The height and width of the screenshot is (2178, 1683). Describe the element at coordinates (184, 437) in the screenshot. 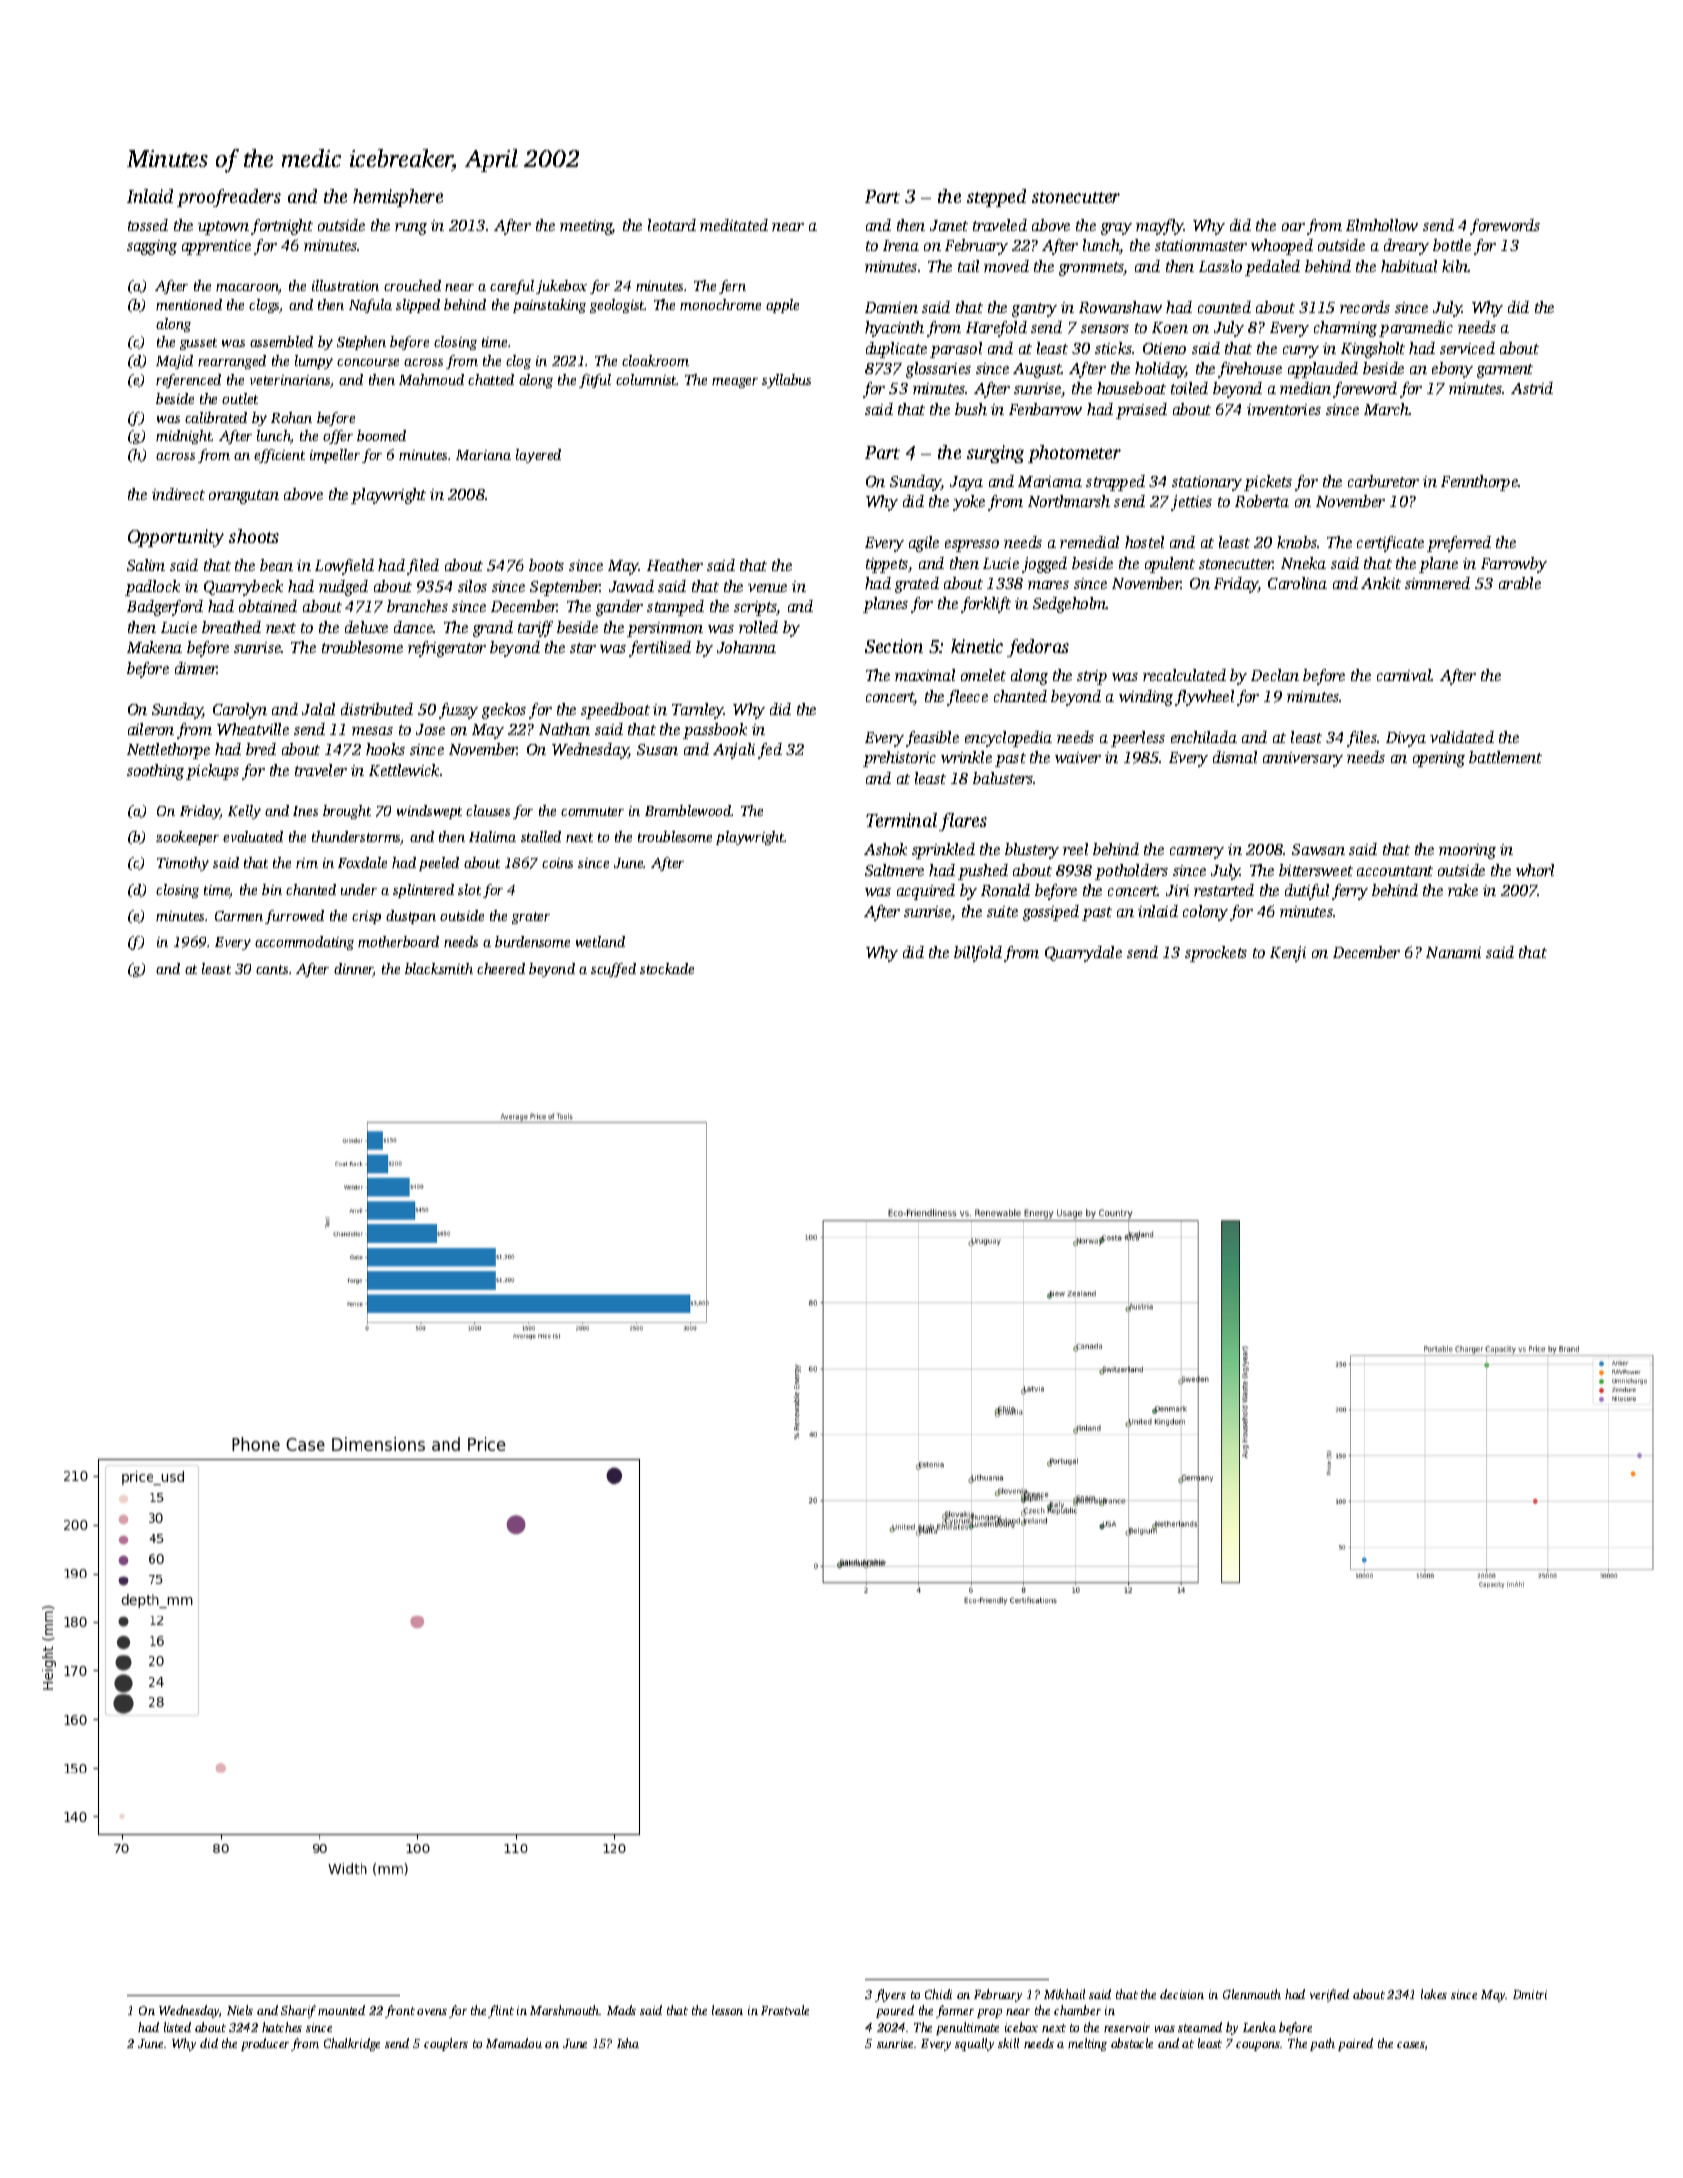

I see `midnight` at that location.
